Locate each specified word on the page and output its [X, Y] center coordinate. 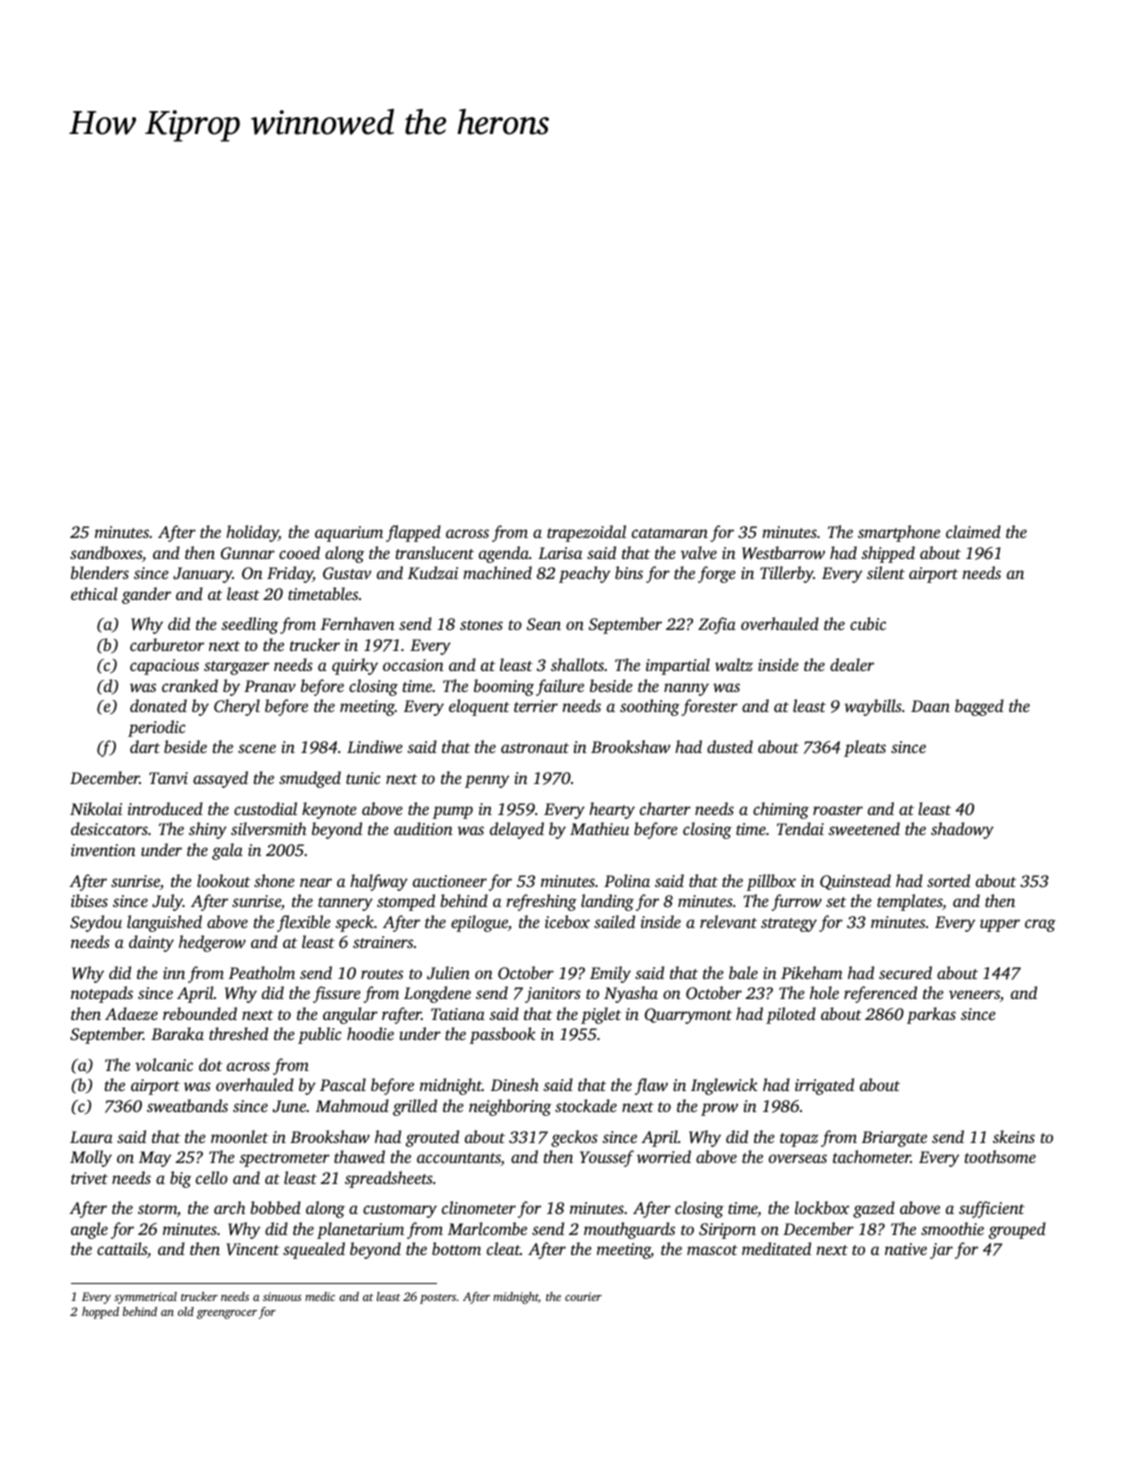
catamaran [670, 533]
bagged [979, 707]
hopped [100, 1313]
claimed [973, 531]
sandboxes [106, 552]
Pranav [270, 686]
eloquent [479, 707]
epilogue [479, 923]
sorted [948, 880]
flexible [304, 923]
